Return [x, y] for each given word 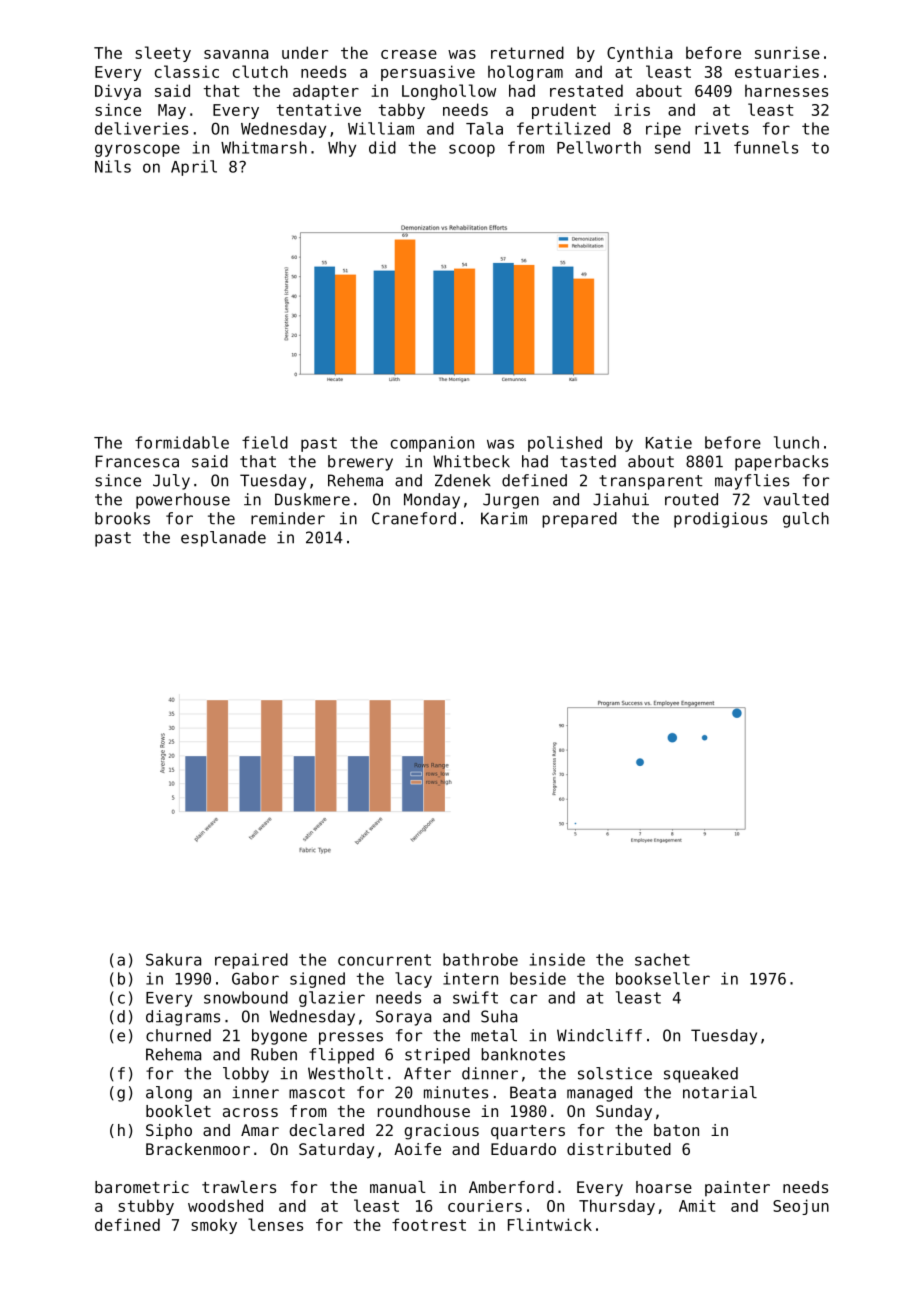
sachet [662, 959]
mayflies [752, 482]
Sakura [173, 959]
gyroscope [137, 150]
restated [586, 90]
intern [470, 978]
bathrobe [480, 959]
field [265, 442]
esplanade [223, 539]
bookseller [663, 978]
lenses [275, 1224]
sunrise [787, 52]
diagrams [183, 1018]
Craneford [414, 518]
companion [432, 444]
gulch [806, 520]
